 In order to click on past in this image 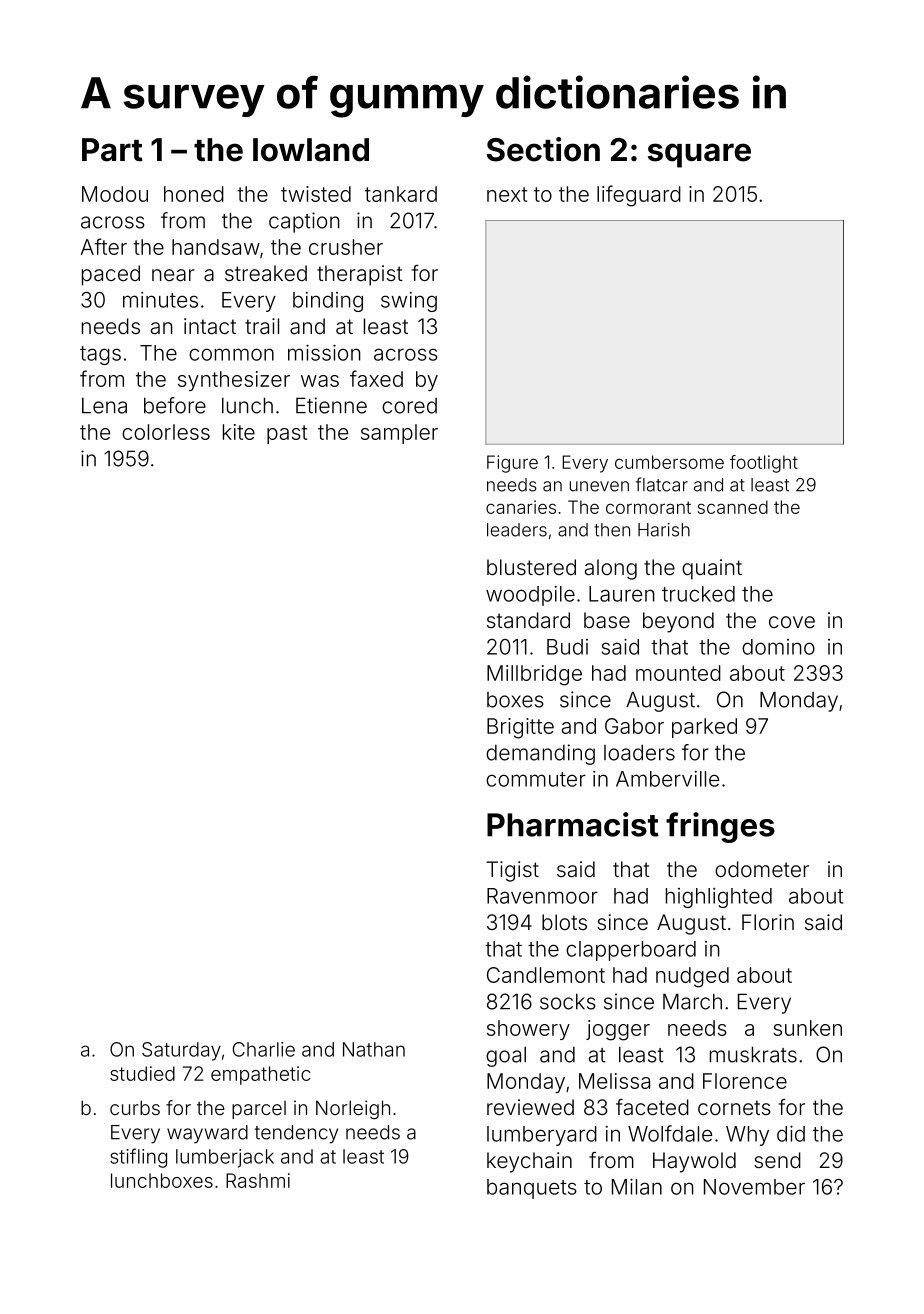, I will do `click(287, 434)`.
